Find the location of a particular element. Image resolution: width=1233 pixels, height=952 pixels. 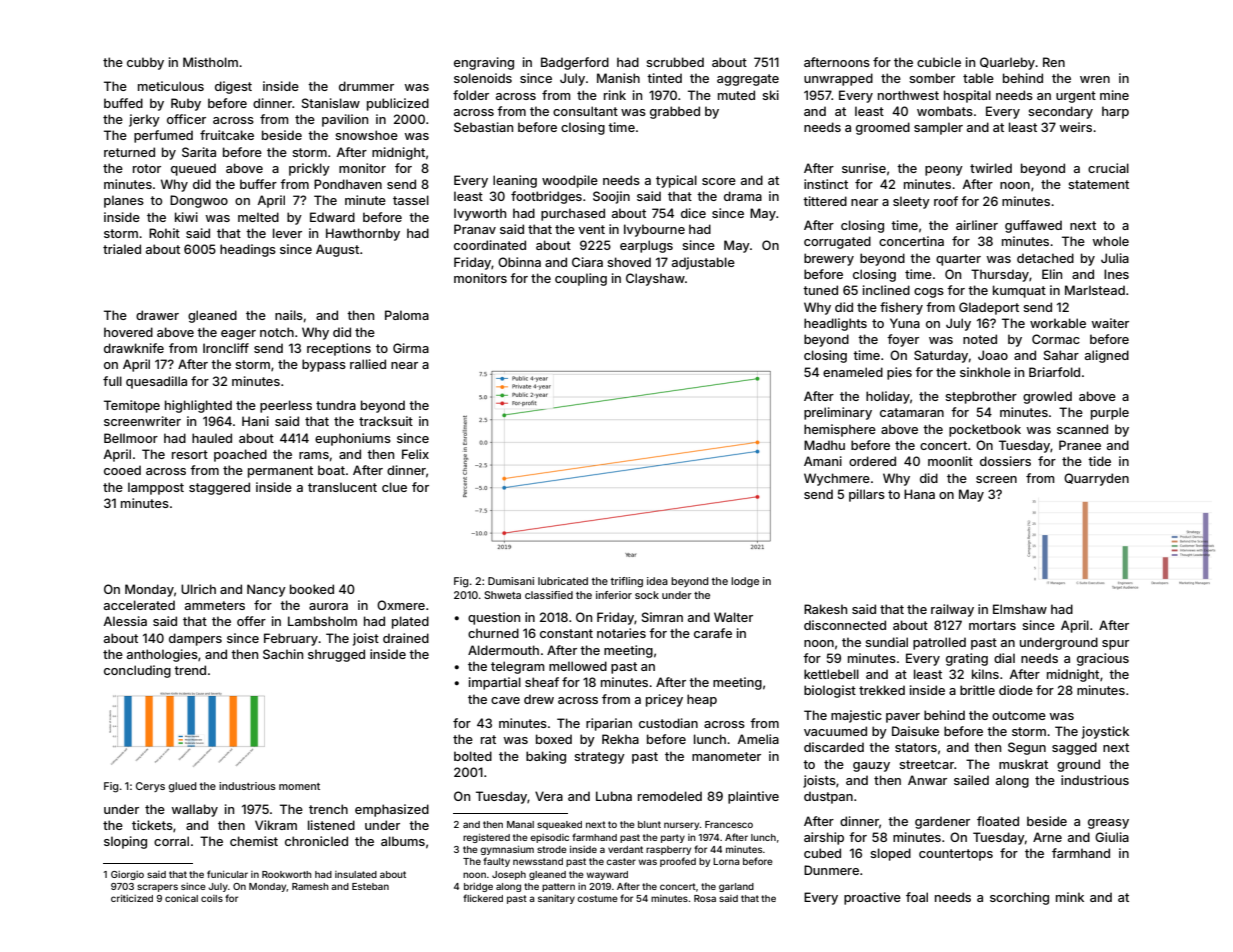

drummer is located at coordinates (366, 86).
